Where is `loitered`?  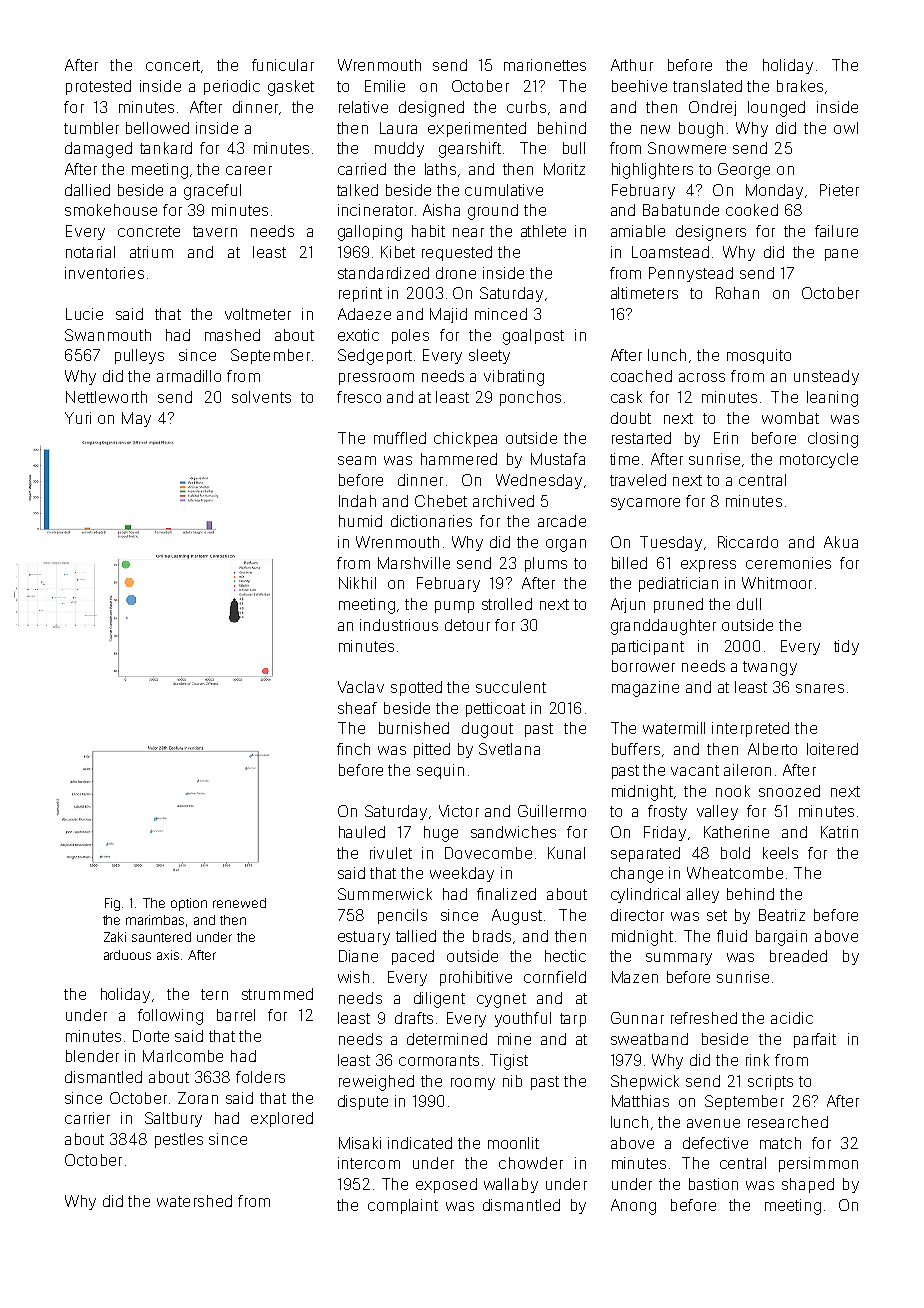
loitered is located at coordinates (832, 749).
